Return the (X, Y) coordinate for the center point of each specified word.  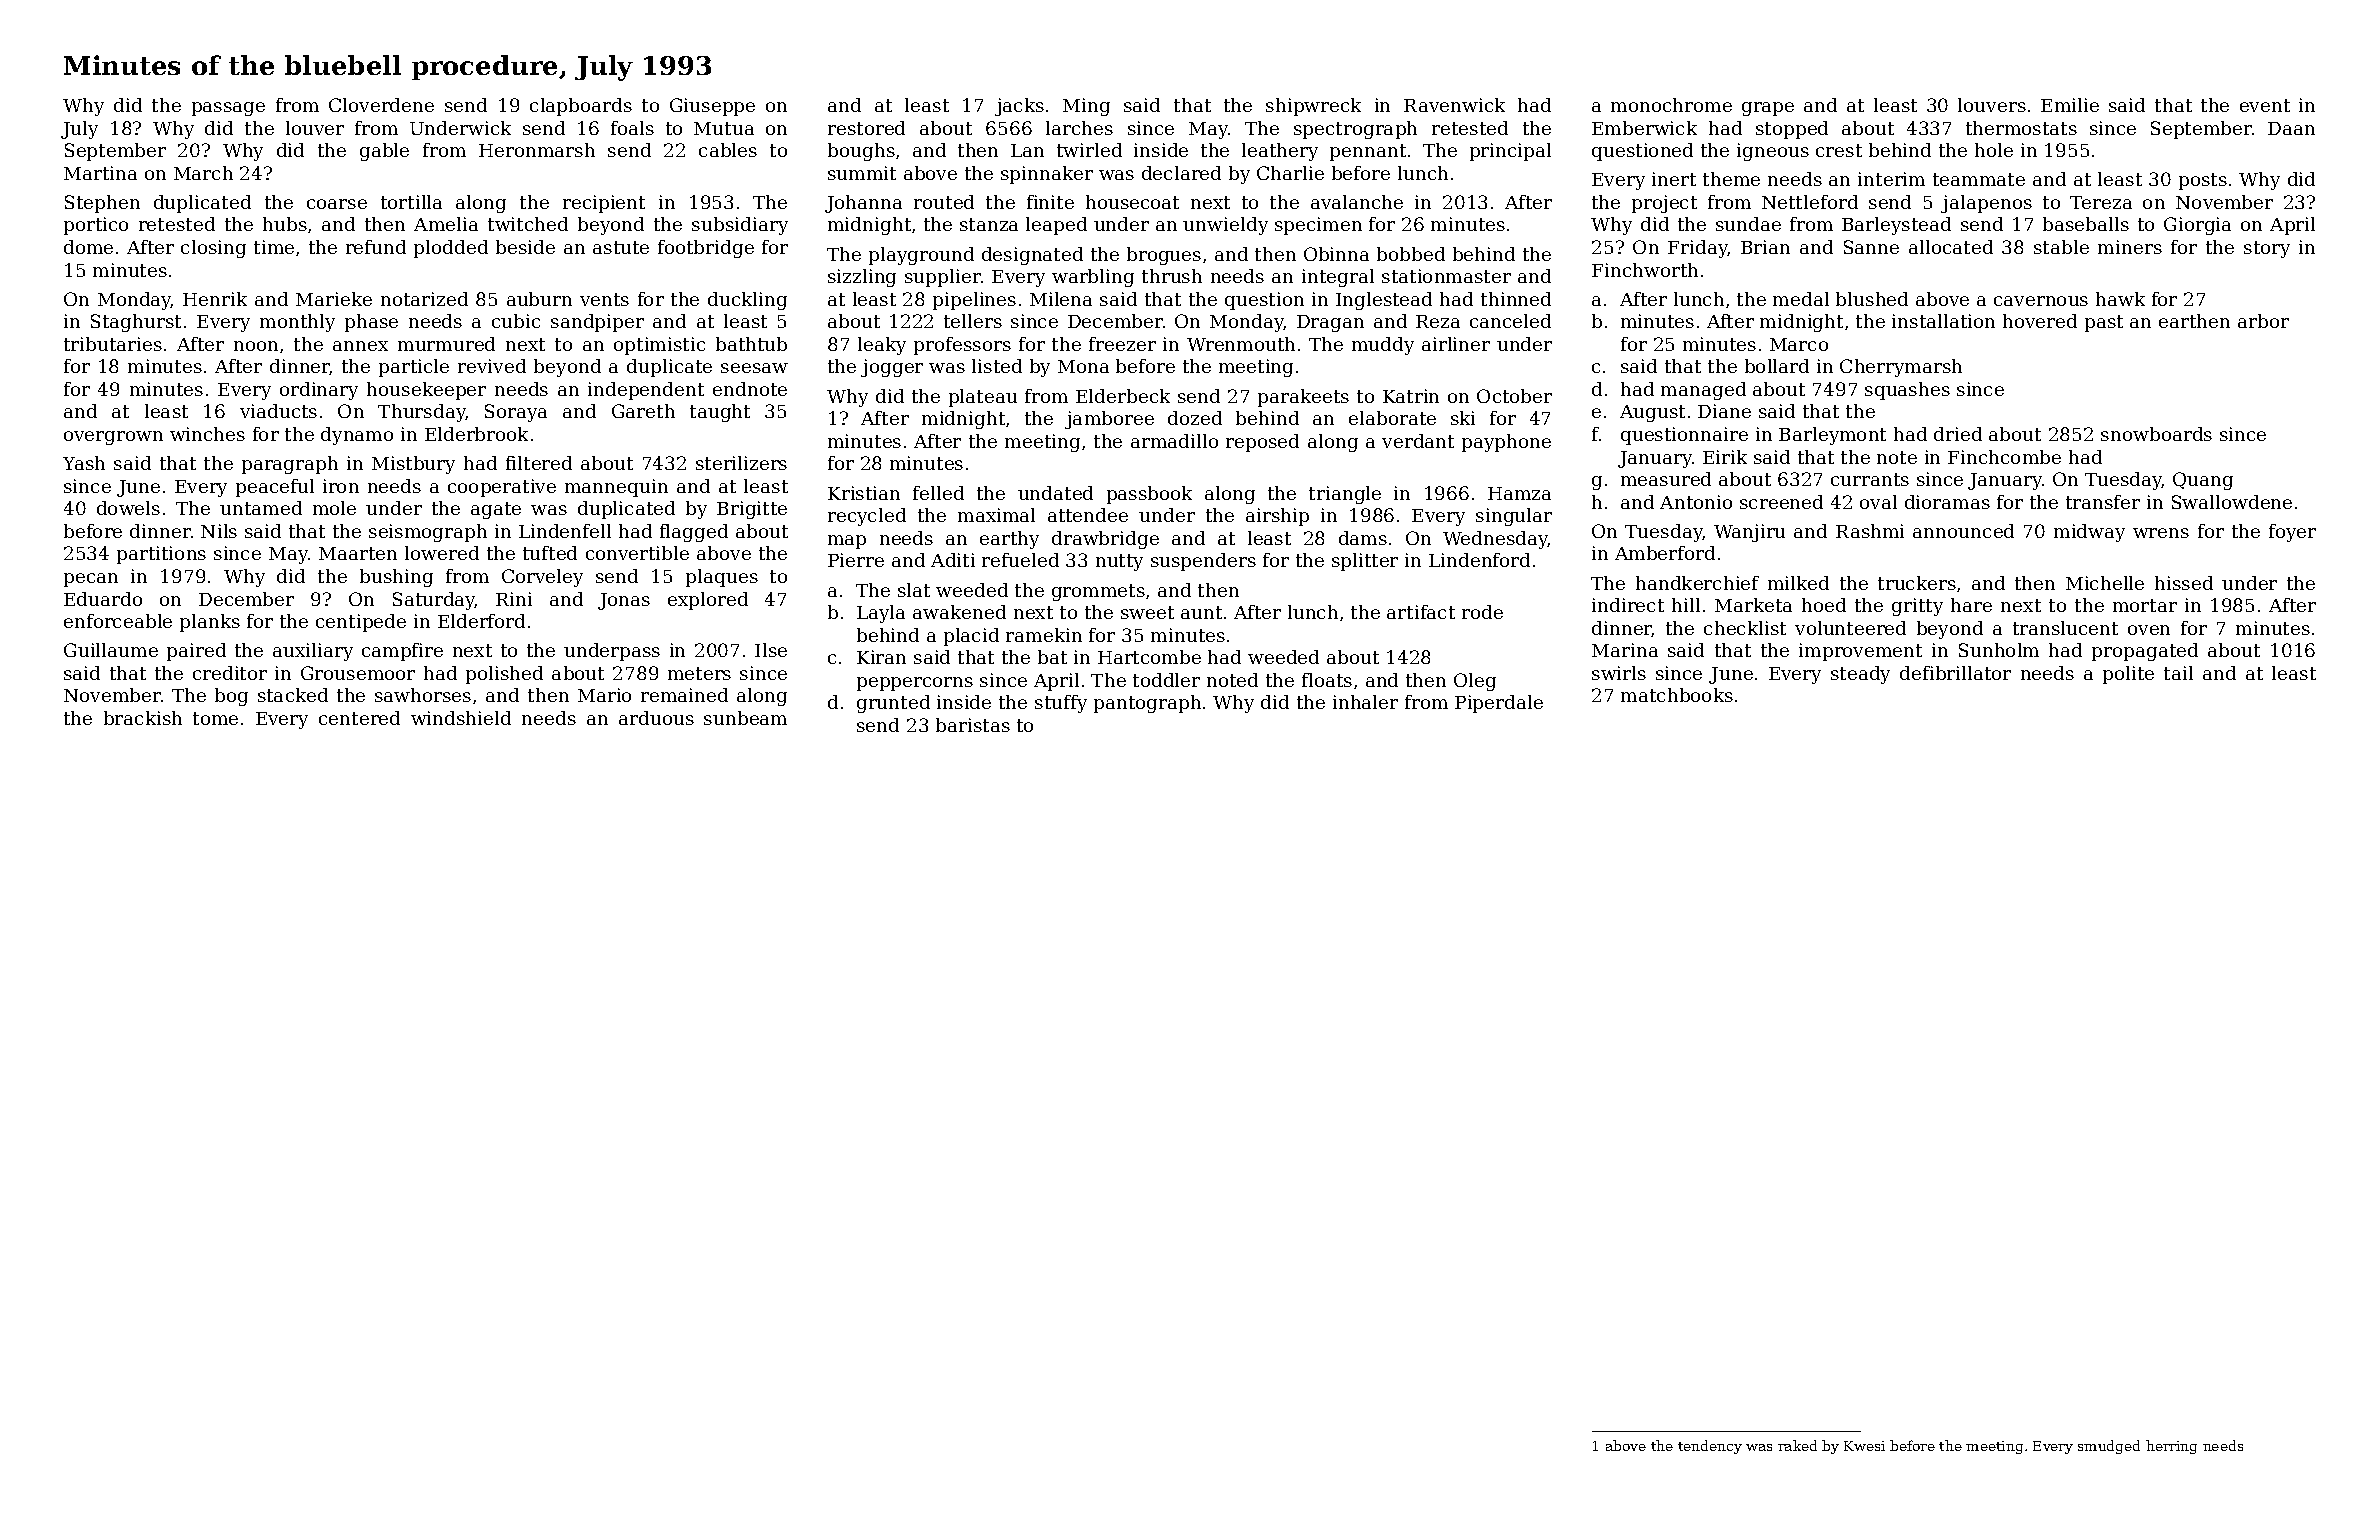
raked (1797, 1445)
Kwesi (1864, 1446)
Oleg (1475, 682)
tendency (1710, 1447)
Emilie (2070, 105)
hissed (2184, 583)
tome (215, 718)
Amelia (446, 224)
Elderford (481, 621)
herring (2171, 1447)
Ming (1086, 107)
